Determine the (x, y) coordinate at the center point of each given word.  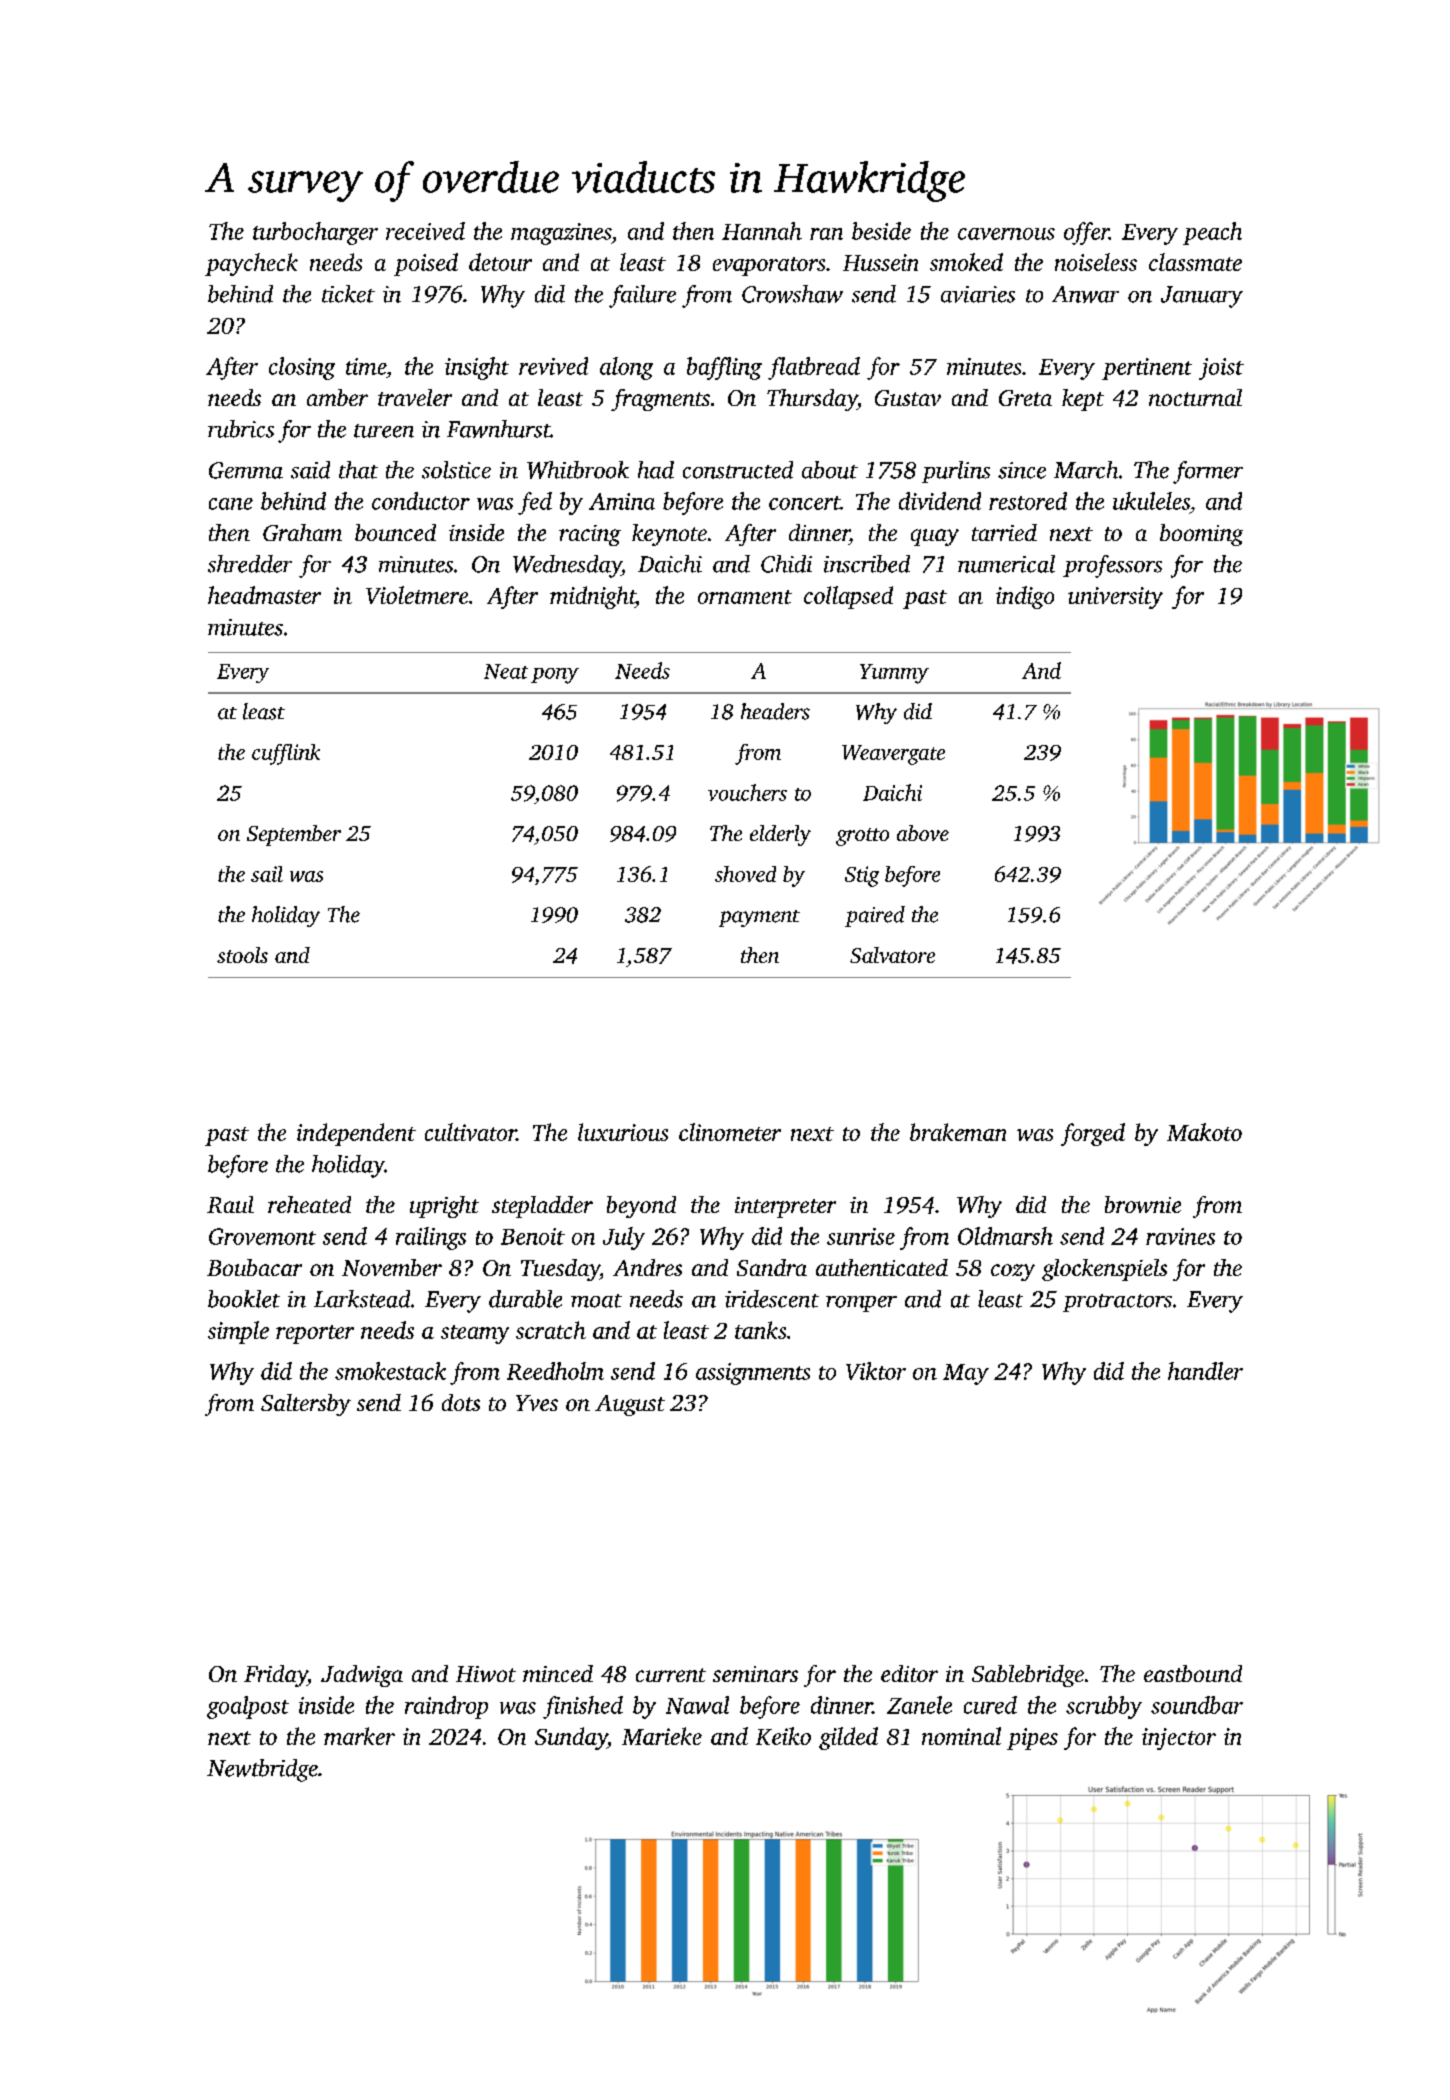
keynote (669, 535)
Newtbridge (262, 1770)
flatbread (814, 368)
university (1115, 598)
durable (525, 1299)
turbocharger (315, 233)
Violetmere (417, 595)
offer (1086, 233)
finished (583, 1707)
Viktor (876, 1371)
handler (1205, 1371)
